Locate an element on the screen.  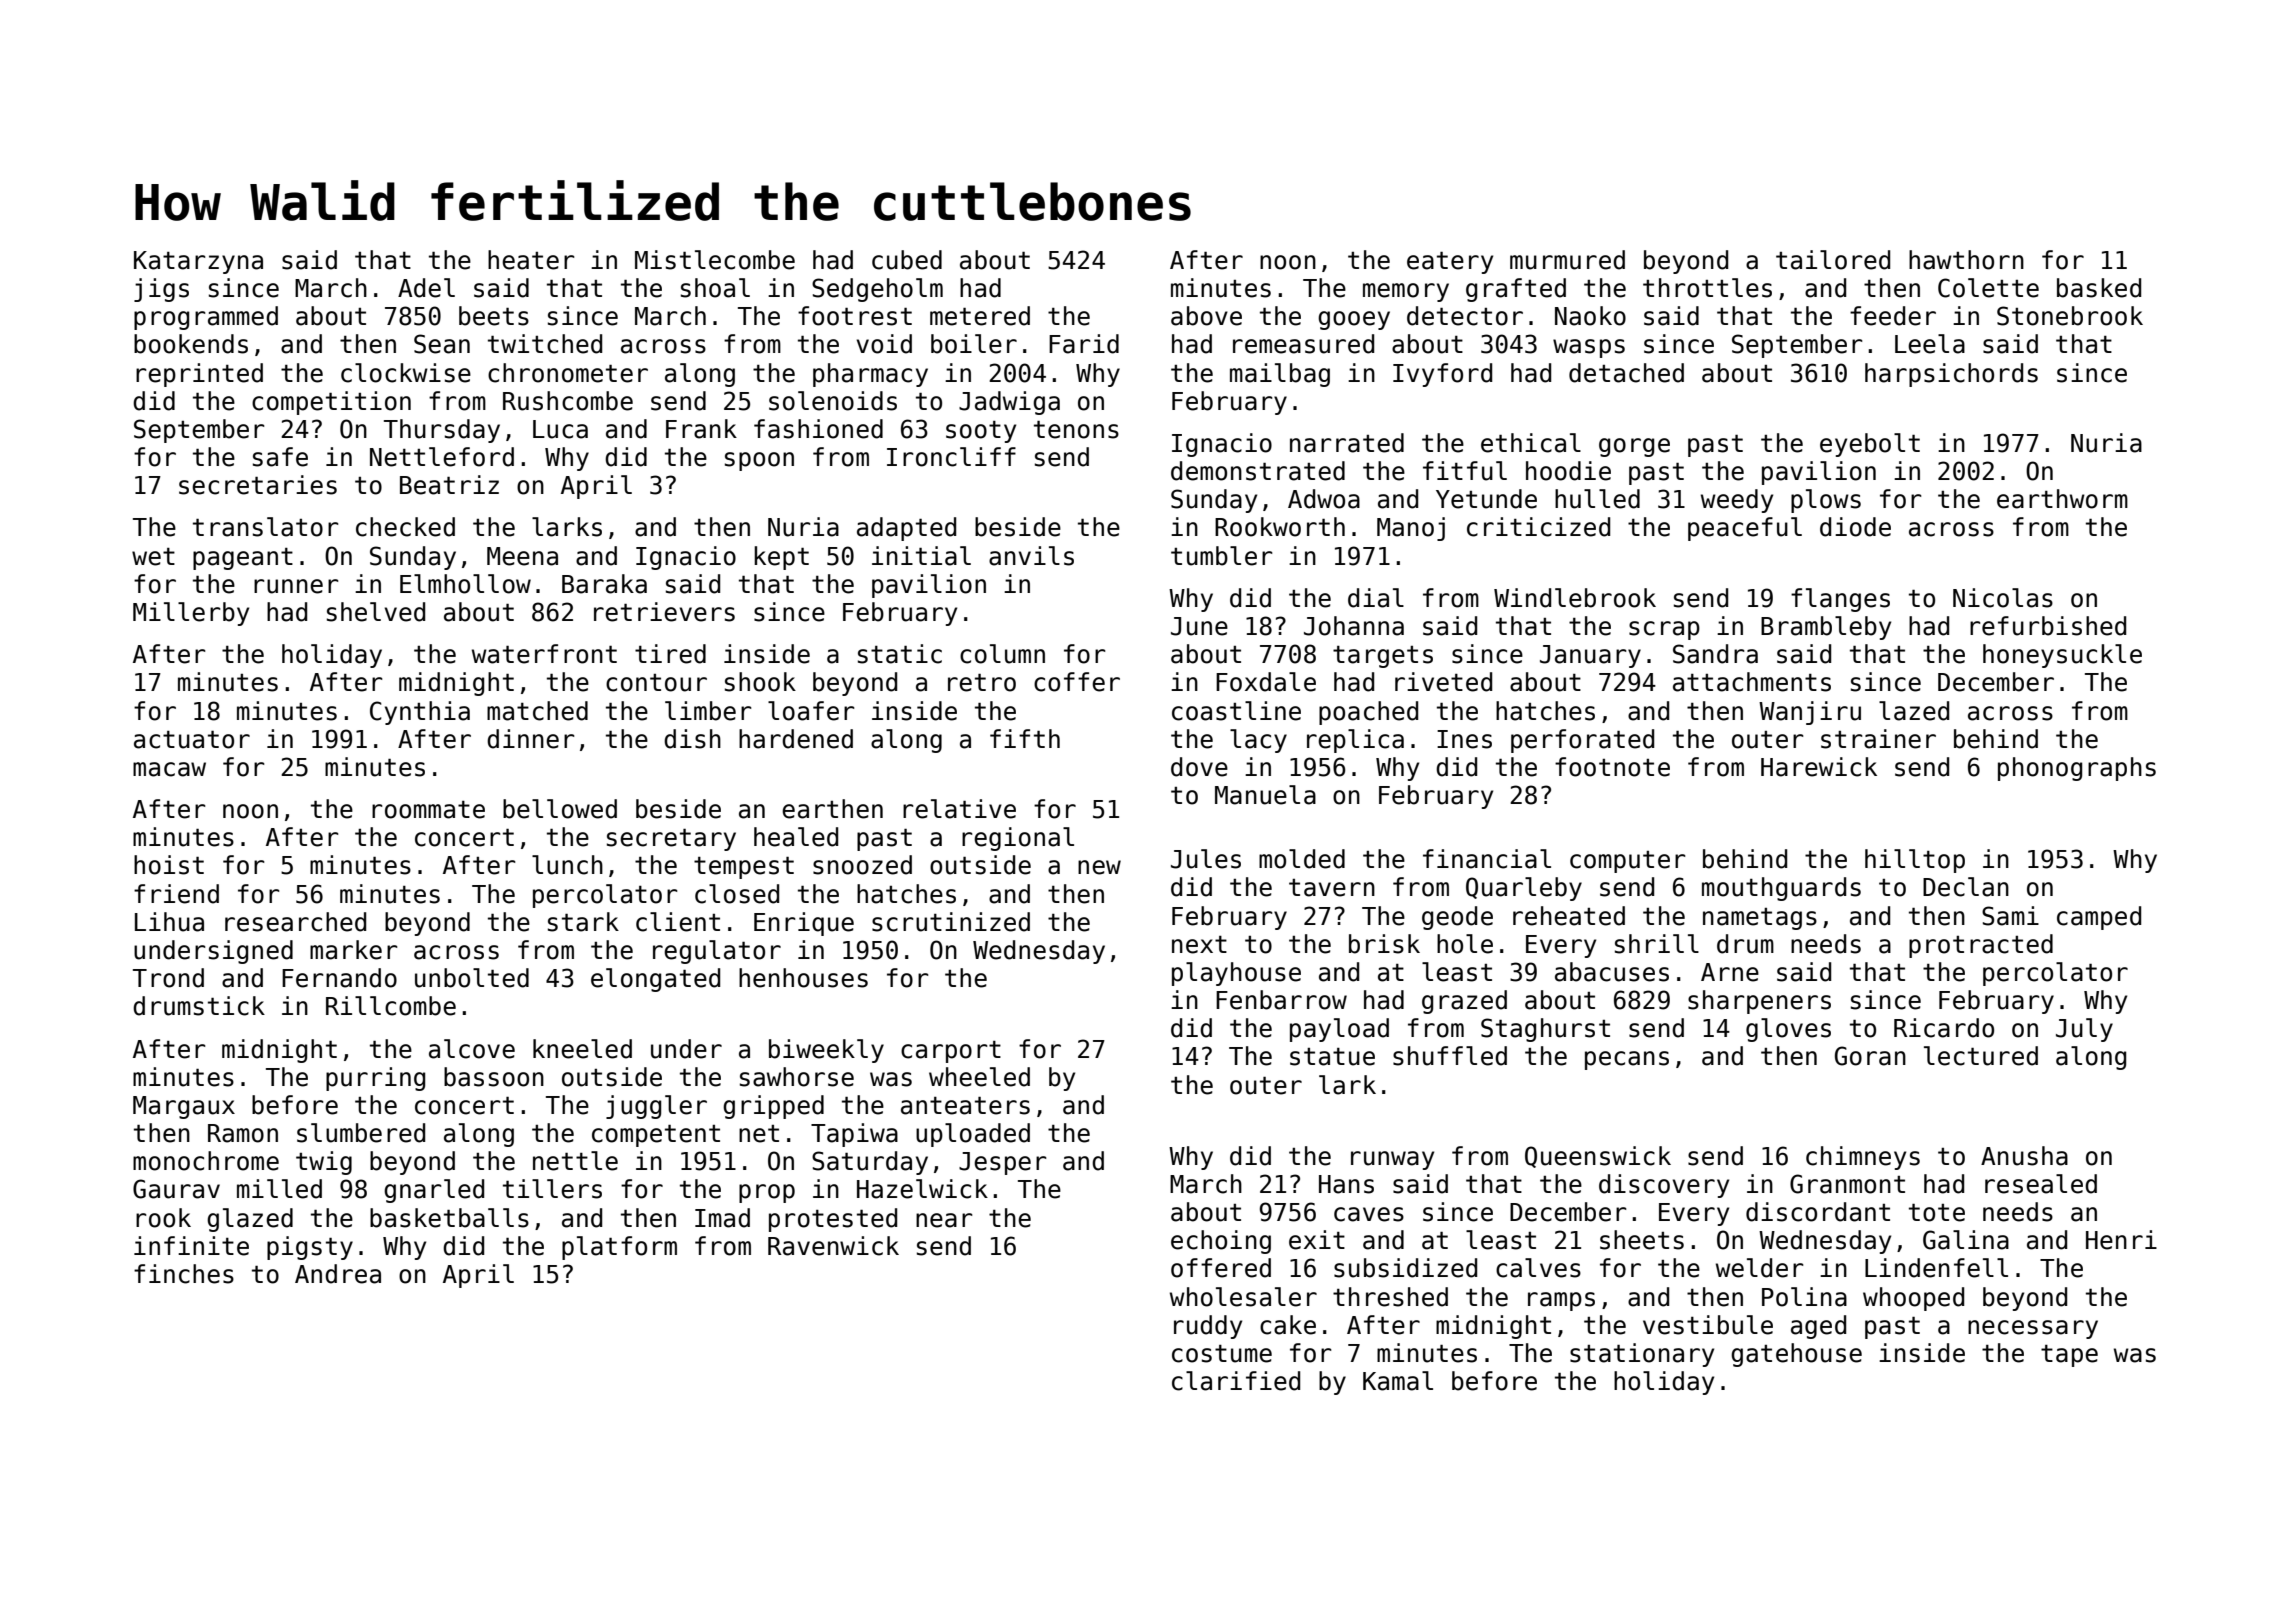
clarified is located at coordinates (1236, 1381).
